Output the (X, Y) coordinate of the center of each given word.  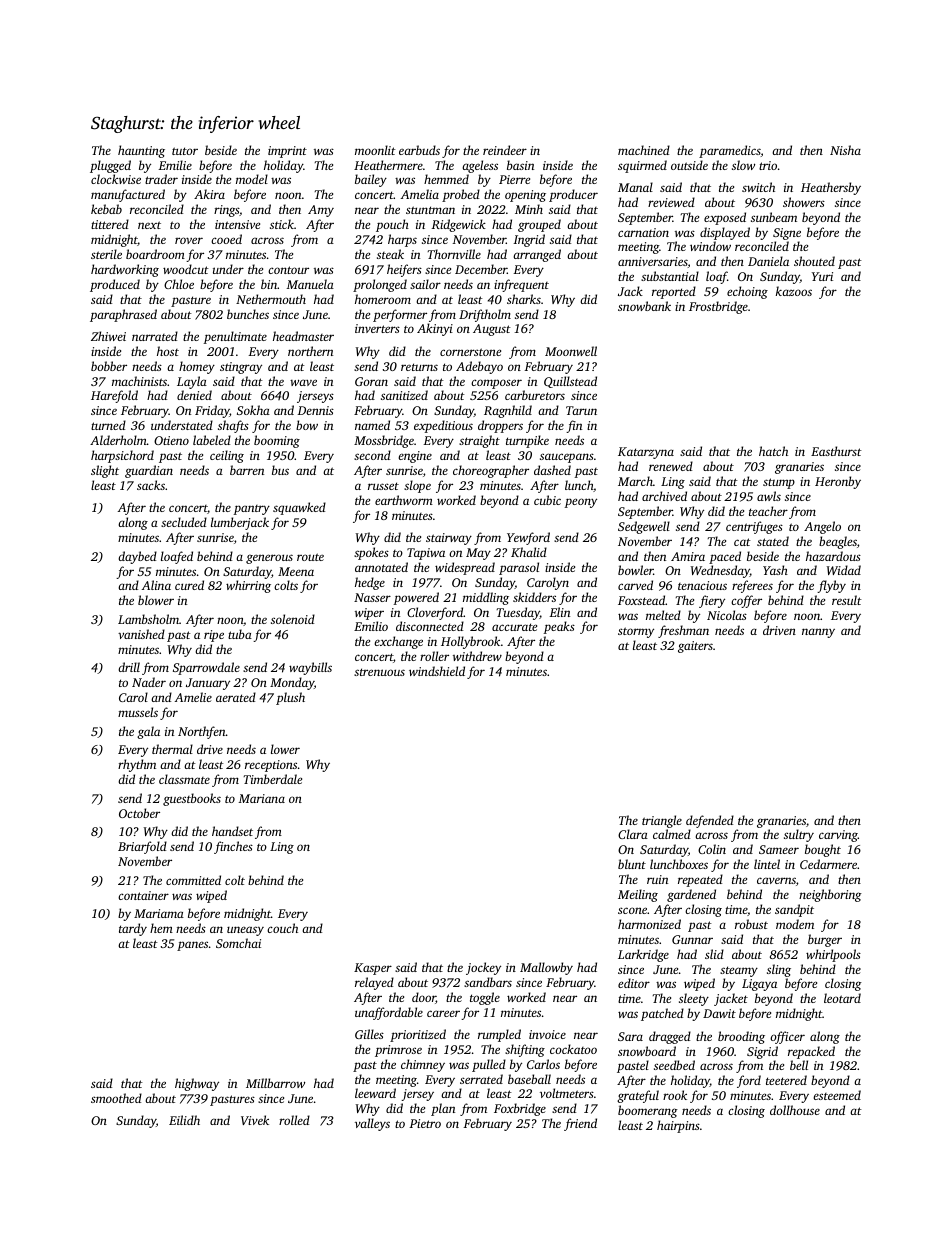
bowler (636, 570)
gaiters (695, 647)
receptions (271, 766)
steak (390, 254)
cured (189, 585)
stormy (636, 632)
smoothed (116, 1098)
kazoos (794, 291)
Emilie (175, 165)
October (139, 813)
